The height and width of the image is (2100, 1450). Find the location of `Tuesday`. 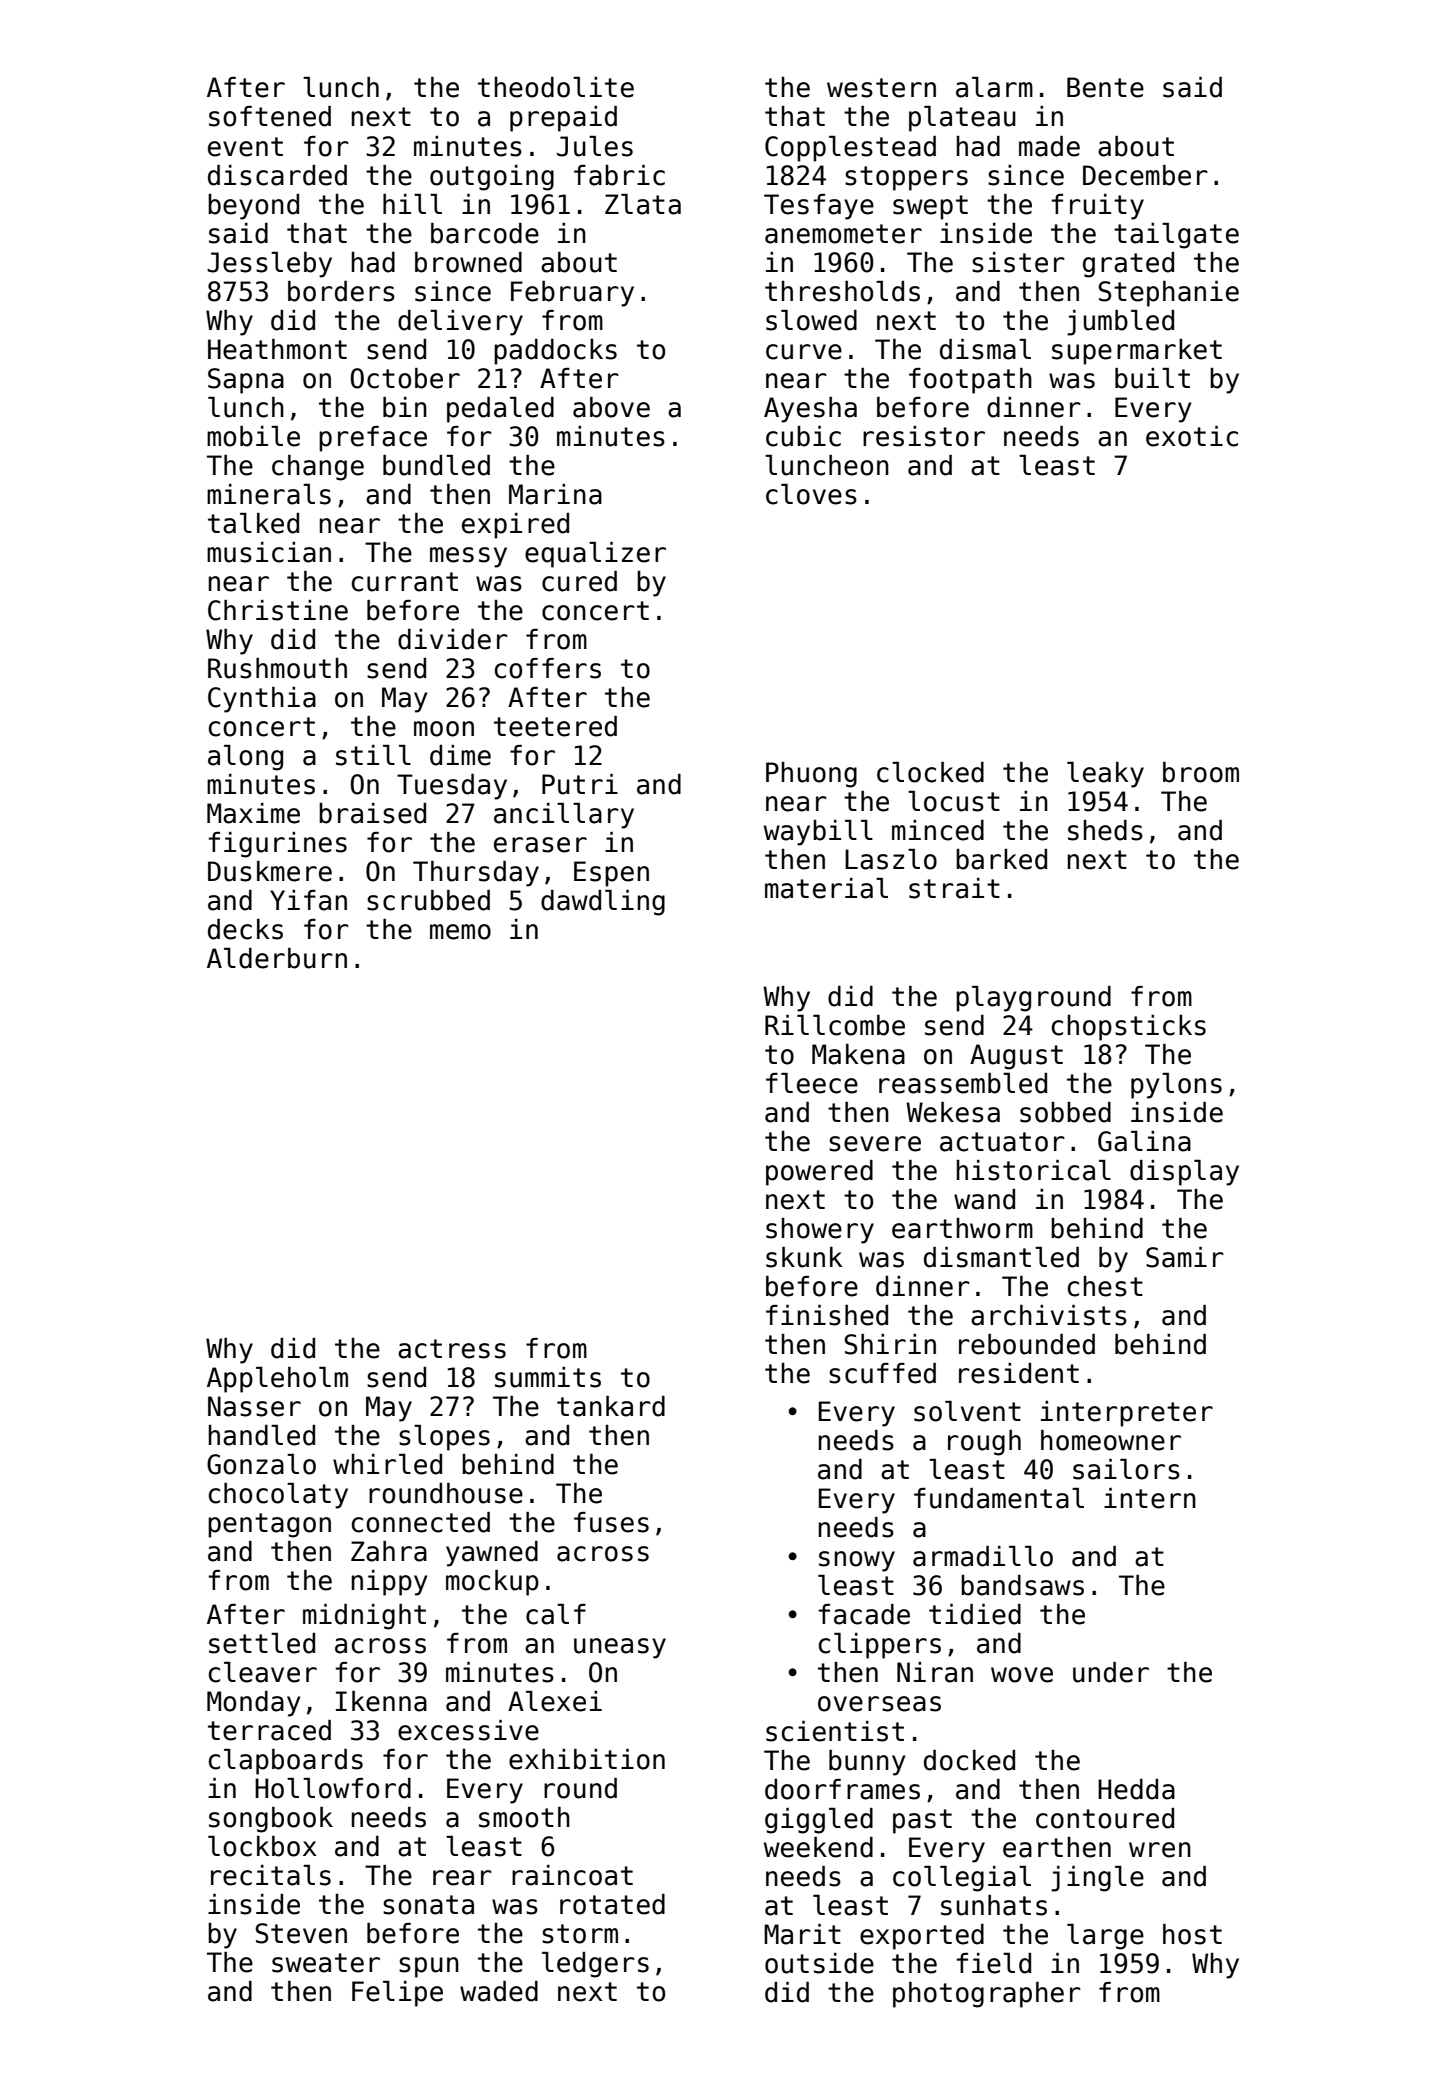

Tuesday is located at coordinates (452, 787).
